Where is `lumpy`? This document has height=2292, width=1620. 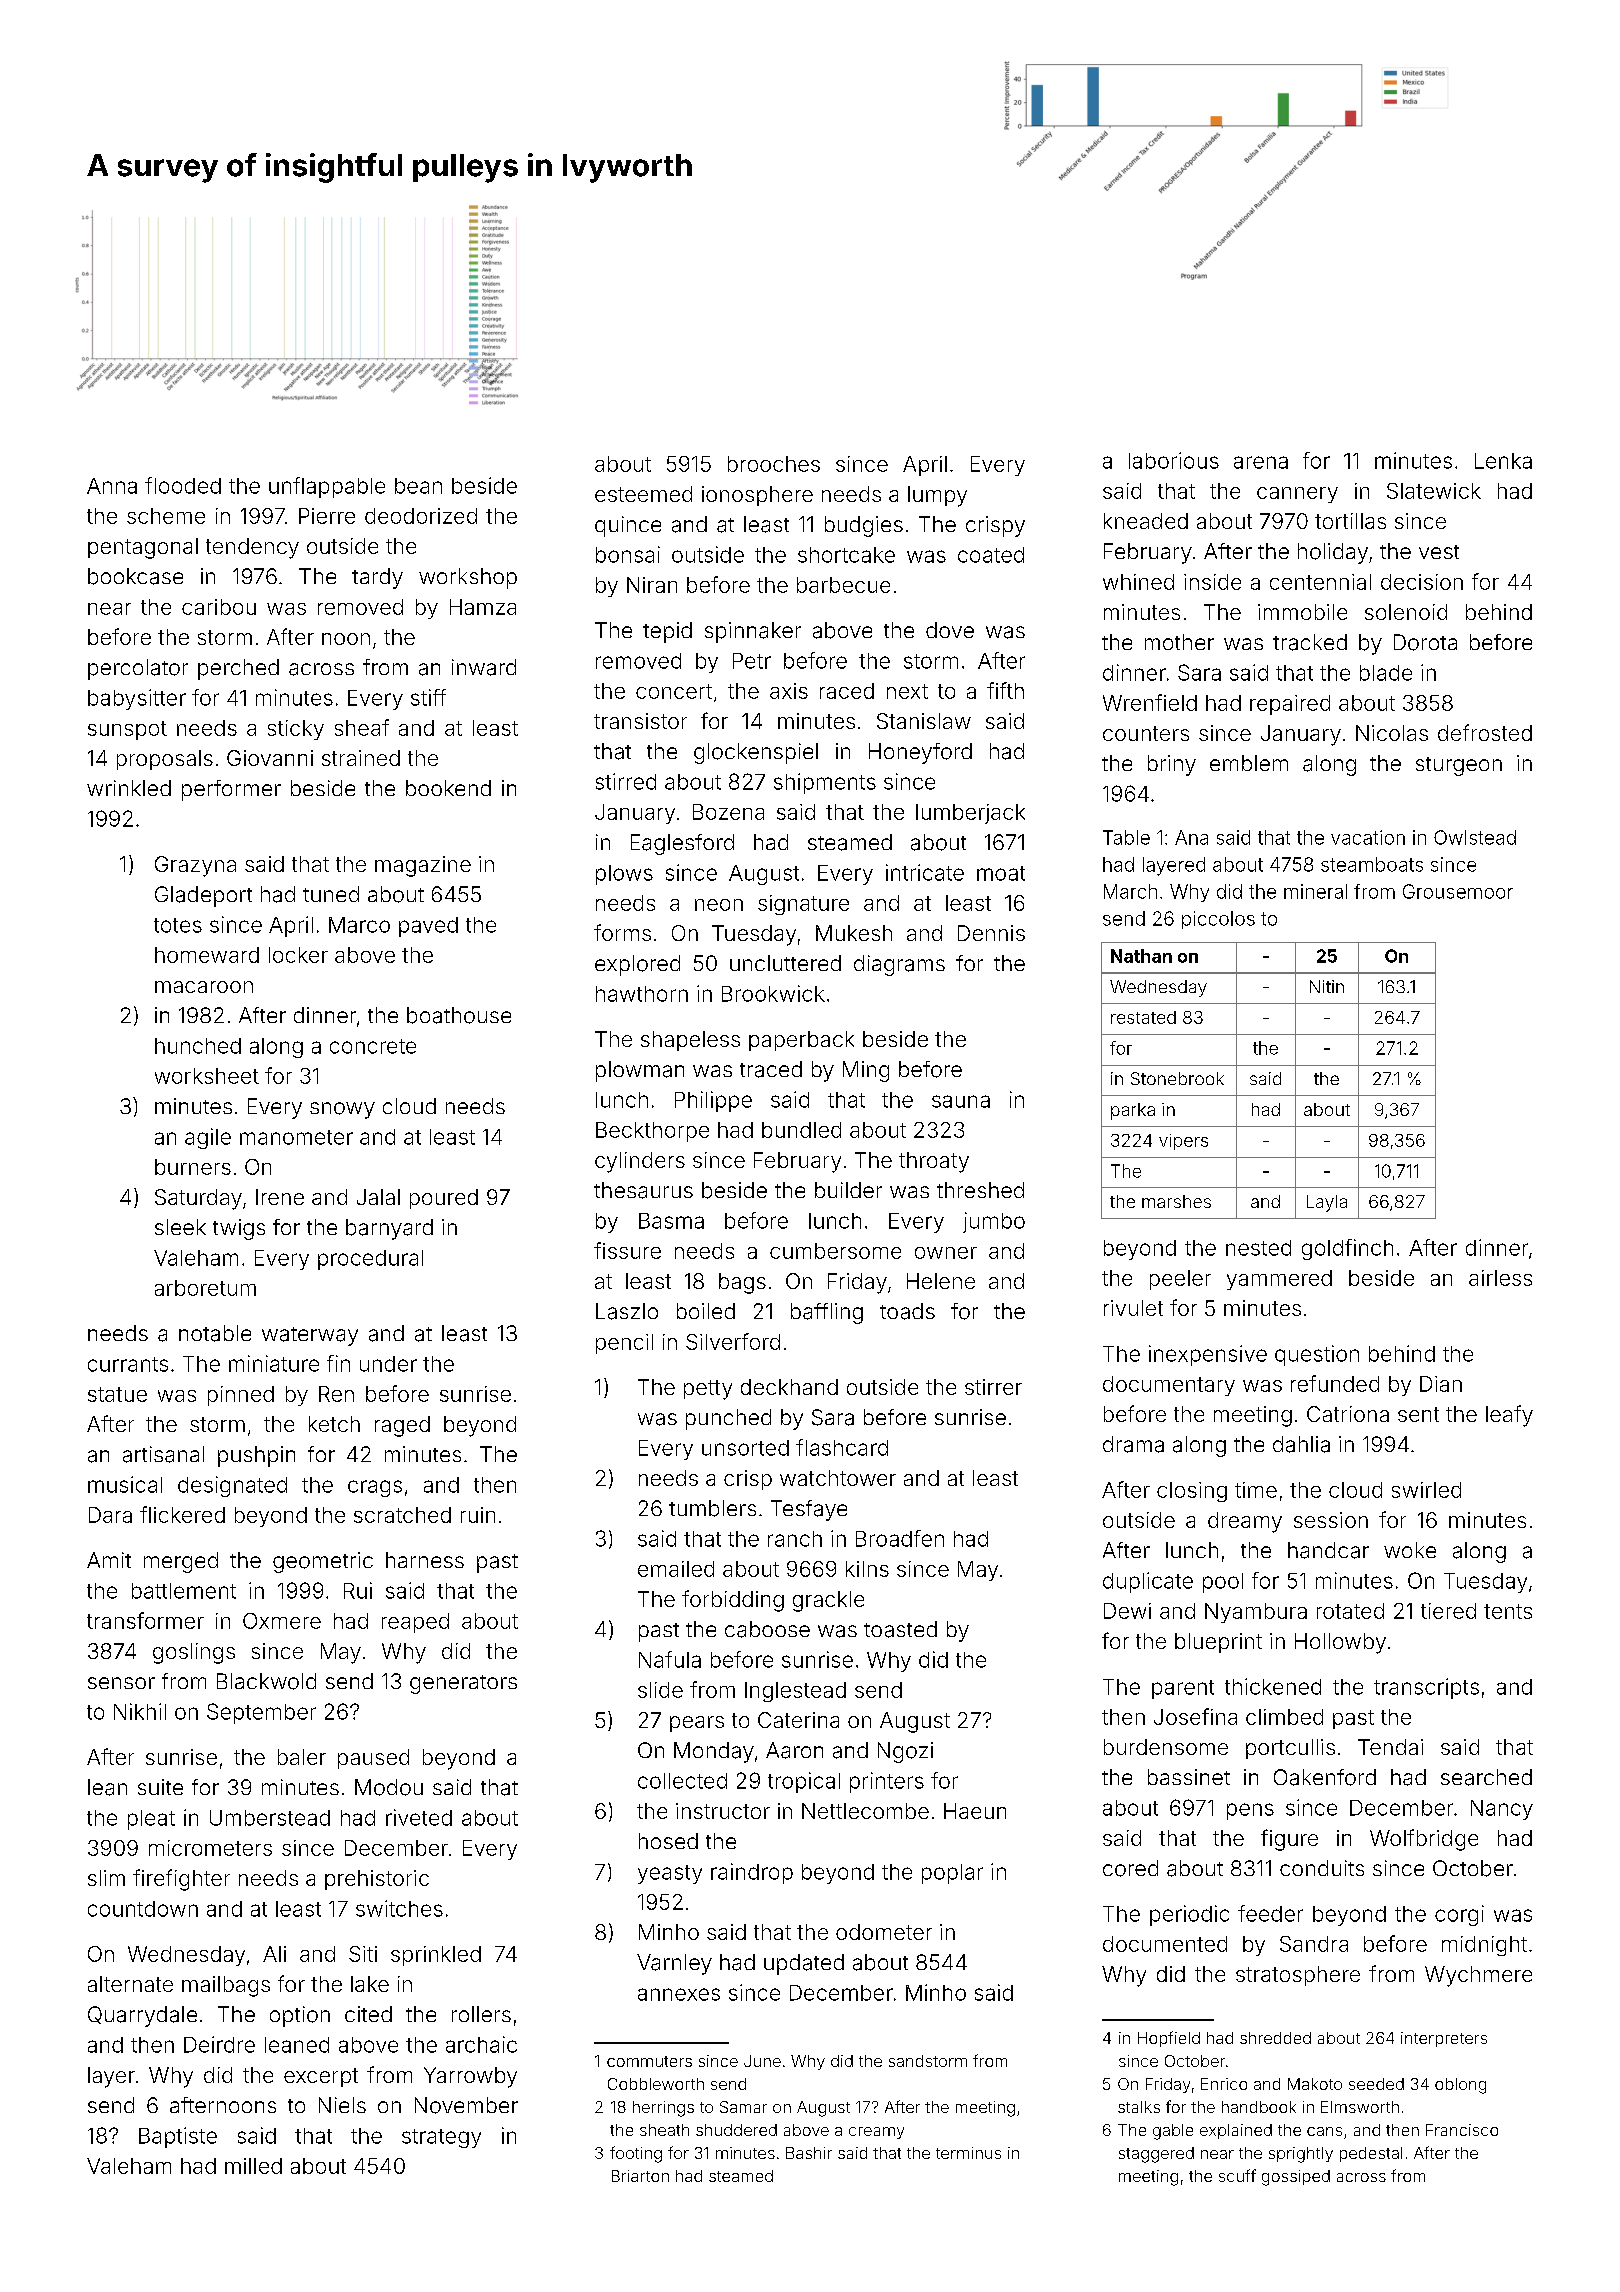 lumpy is located at coordinates (937, 496).
